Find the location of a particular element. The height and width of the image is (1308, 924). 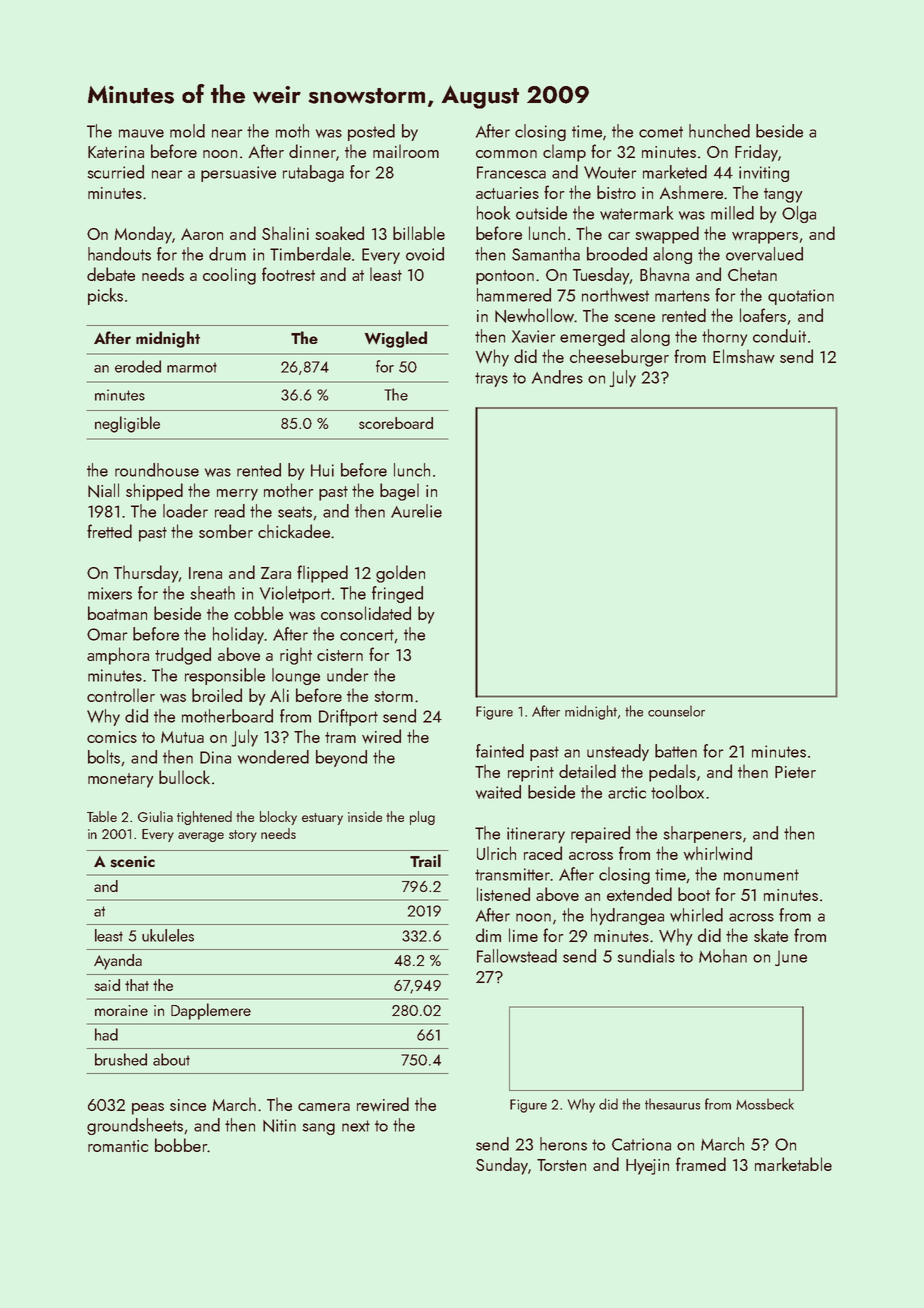

Dapplemere is located at coordinates (211, 1011).
